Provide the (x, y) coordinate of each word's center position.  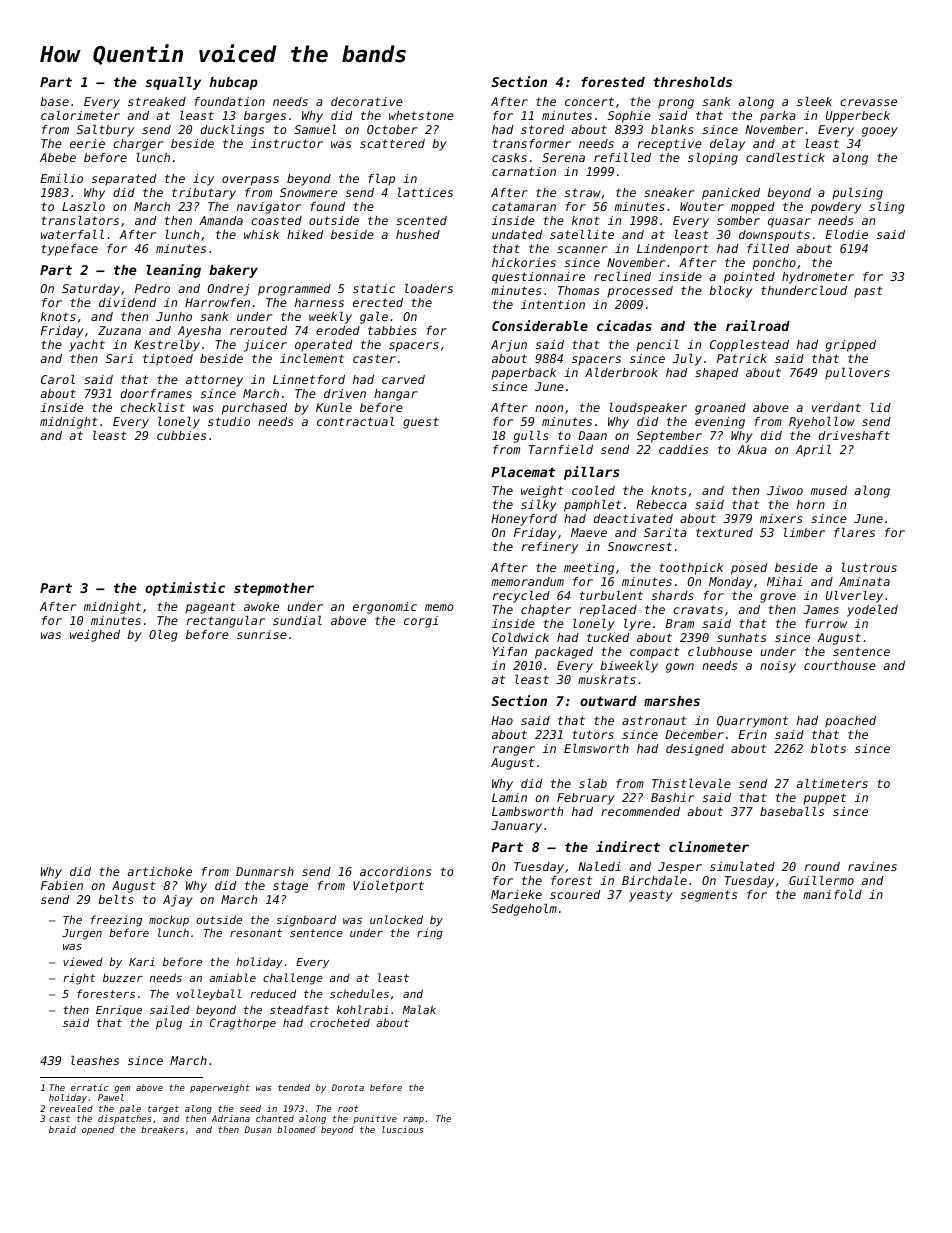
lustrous (869, 567)
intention (553, 304)
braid (62, 1129)
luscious (403, 1129)
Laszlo (83, 206)
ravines (872, 866)
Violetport (388, 887)
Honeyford (524, 520)
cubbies (181, 435)
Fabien (62, 885)
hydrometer (818, 278)
